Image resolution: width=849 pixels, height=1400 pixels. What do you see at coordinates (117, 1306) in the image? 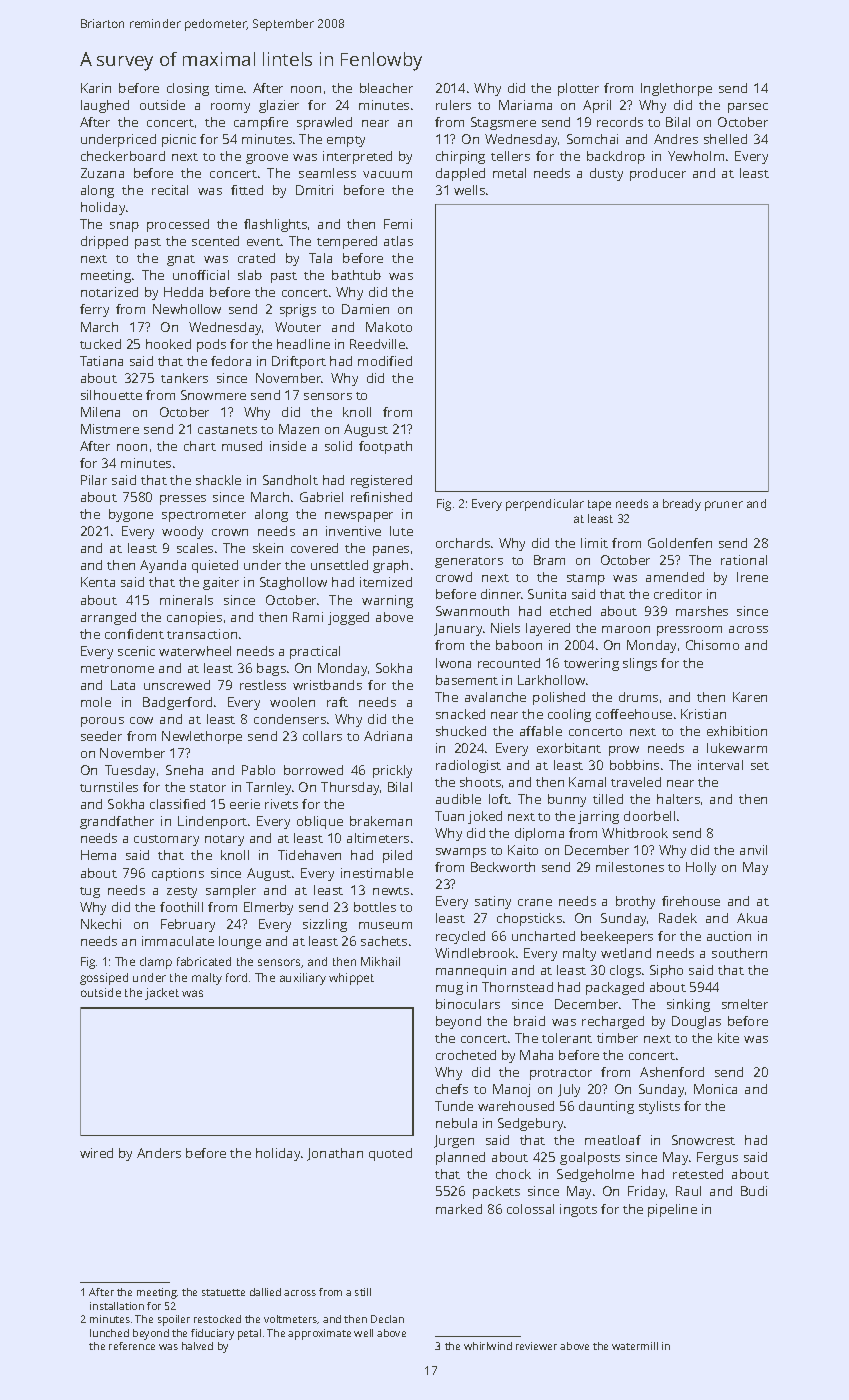
I see `installation` at bounding box center [117, 1306].
